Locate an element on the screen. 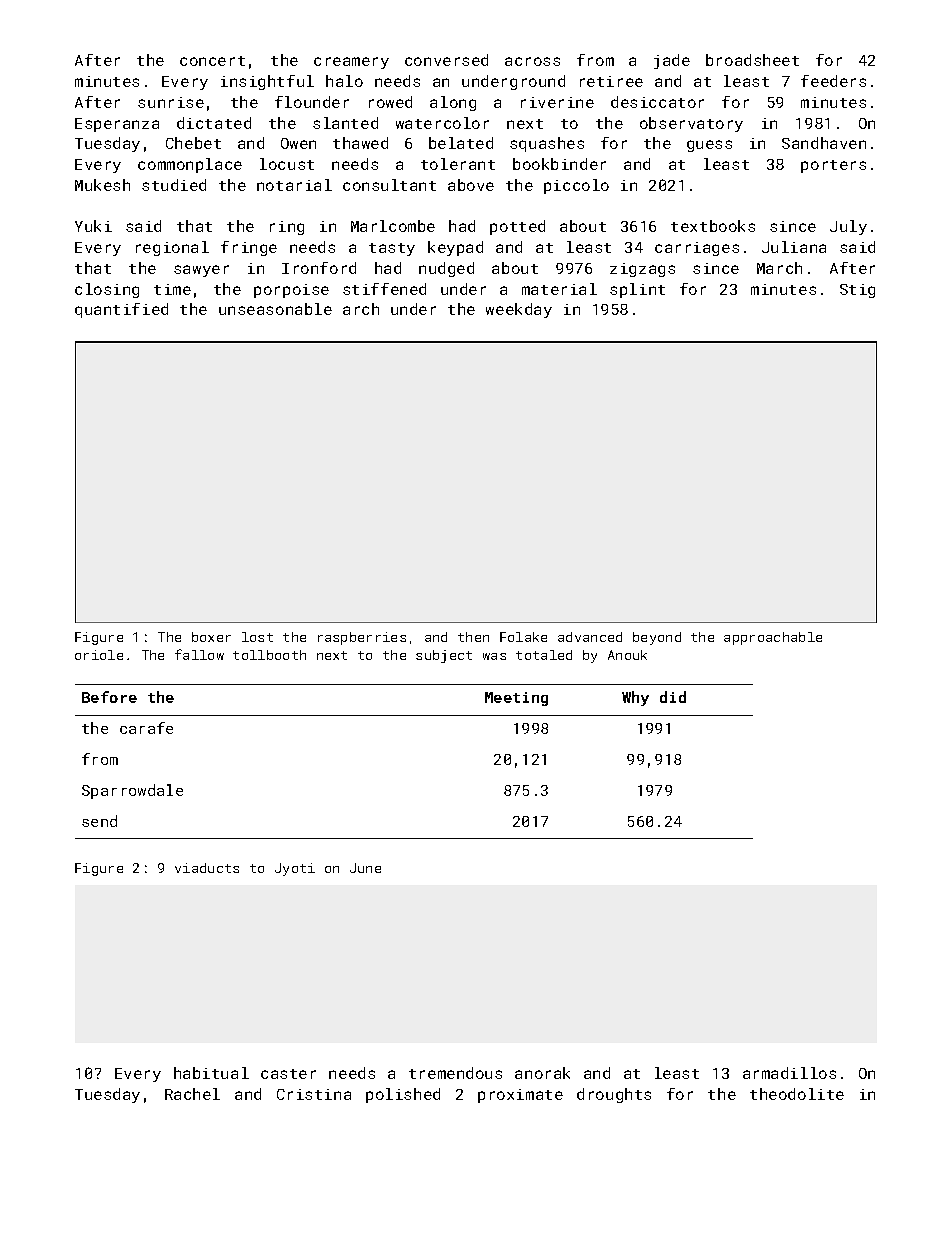  squashes is located at coordinates (547, 144).
